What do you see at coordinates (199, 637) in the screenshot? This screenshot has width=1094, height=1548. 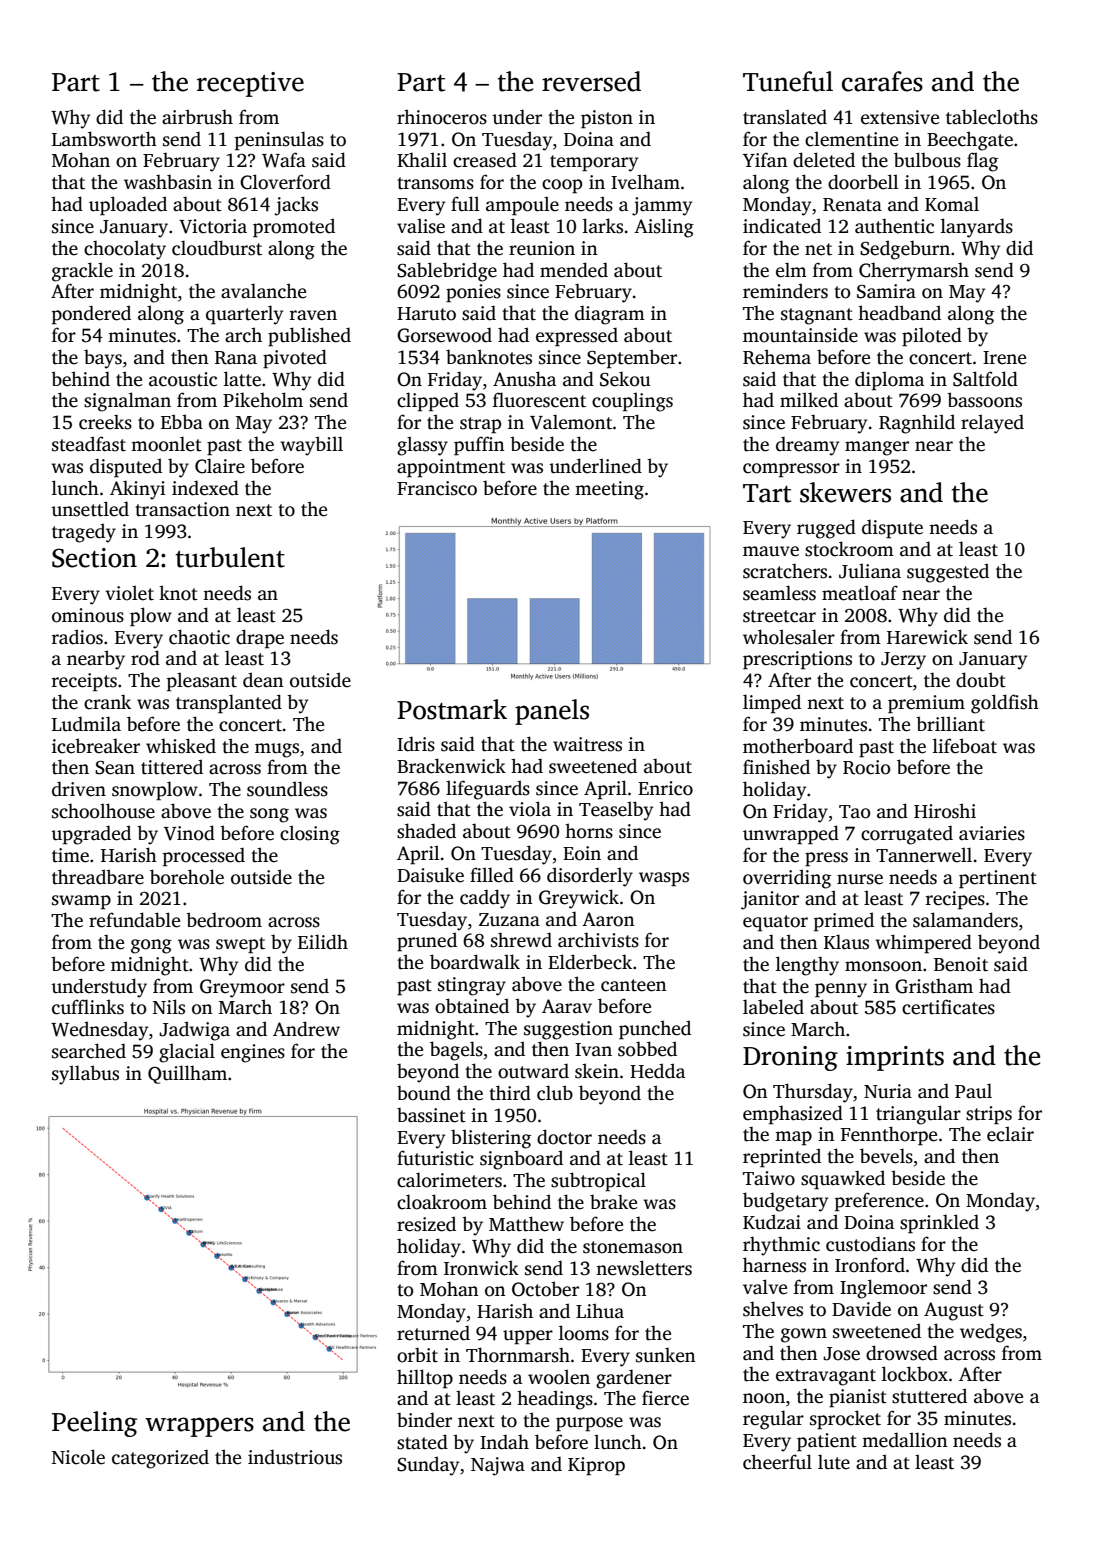 I see `chaotic` at bounding box center [199, 637].
